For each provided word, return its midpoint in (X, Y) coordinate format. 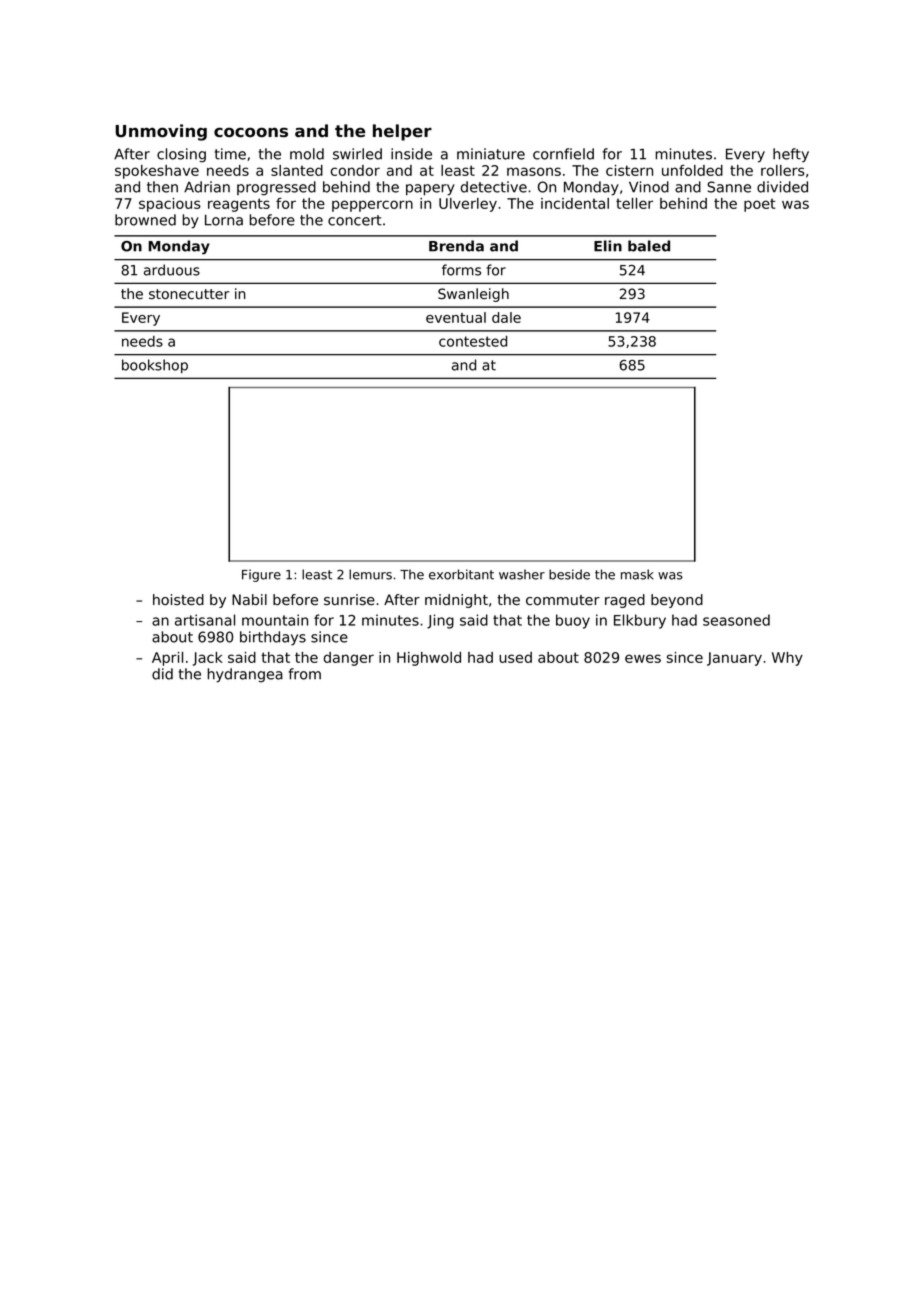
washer (522, 574)
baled (649, 246)
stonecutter (189, 294)
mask (637, 574)
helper (402, 132)
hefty (791, 155)
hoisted (178, 600)
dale (506, 317)
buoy (573, 621)
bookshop (155, 366)
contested (473, 341)
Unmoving (161, 132)
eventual (456, 317)
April (167, 659)
